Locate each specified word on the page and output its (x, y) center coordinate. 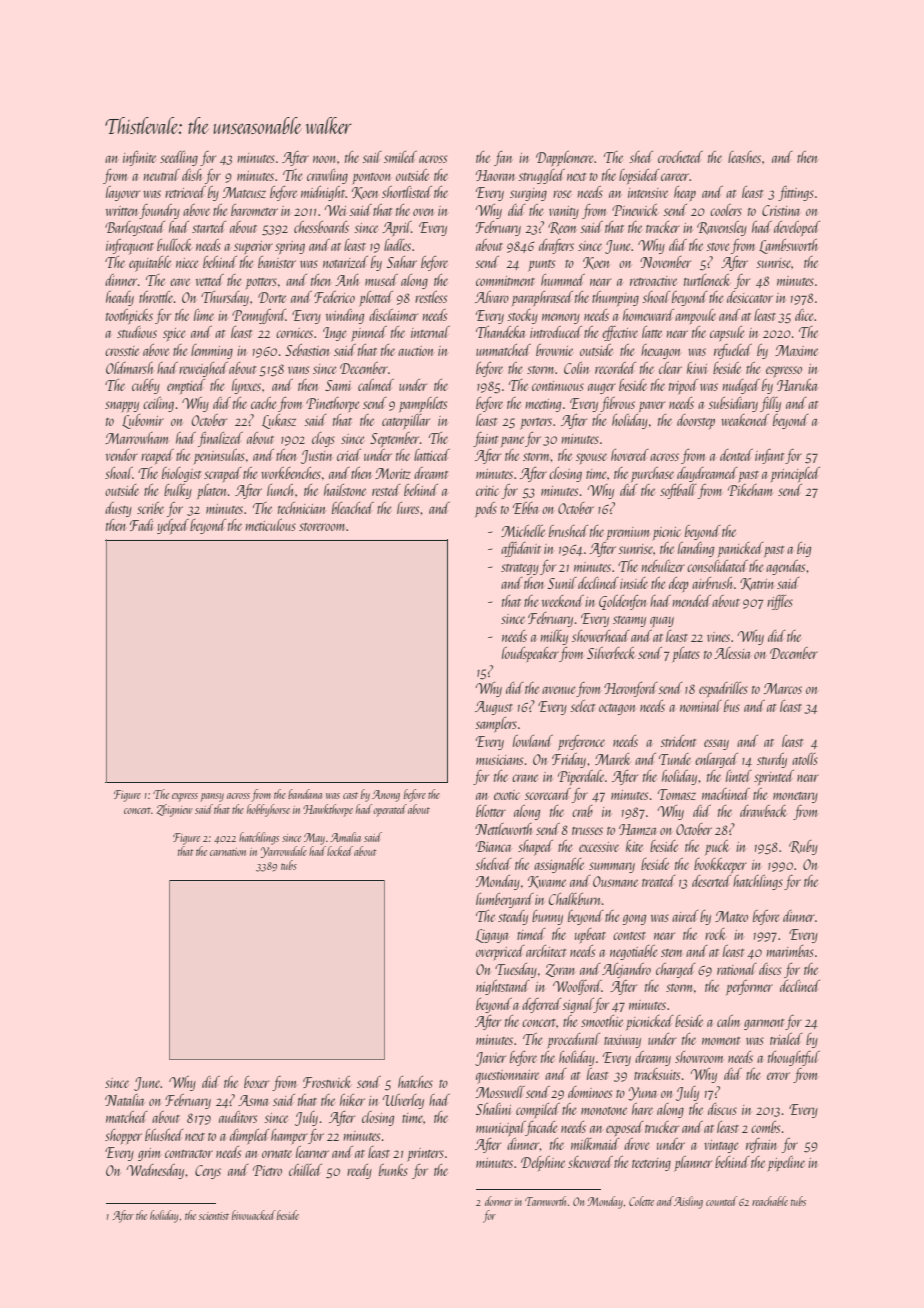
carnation (228, 852)
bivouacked (254, 1215)
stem (671, 953)
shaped (535, 847)
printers (426, 1154)
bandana (305, 794)
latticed (432, 455)
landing (696, 549)
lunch (280, 490)
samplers (496, 724)
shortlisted (407, 192)
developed (797, 228)
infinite (139, 158)
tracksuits (657, 1074)
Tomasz (677, 794)
